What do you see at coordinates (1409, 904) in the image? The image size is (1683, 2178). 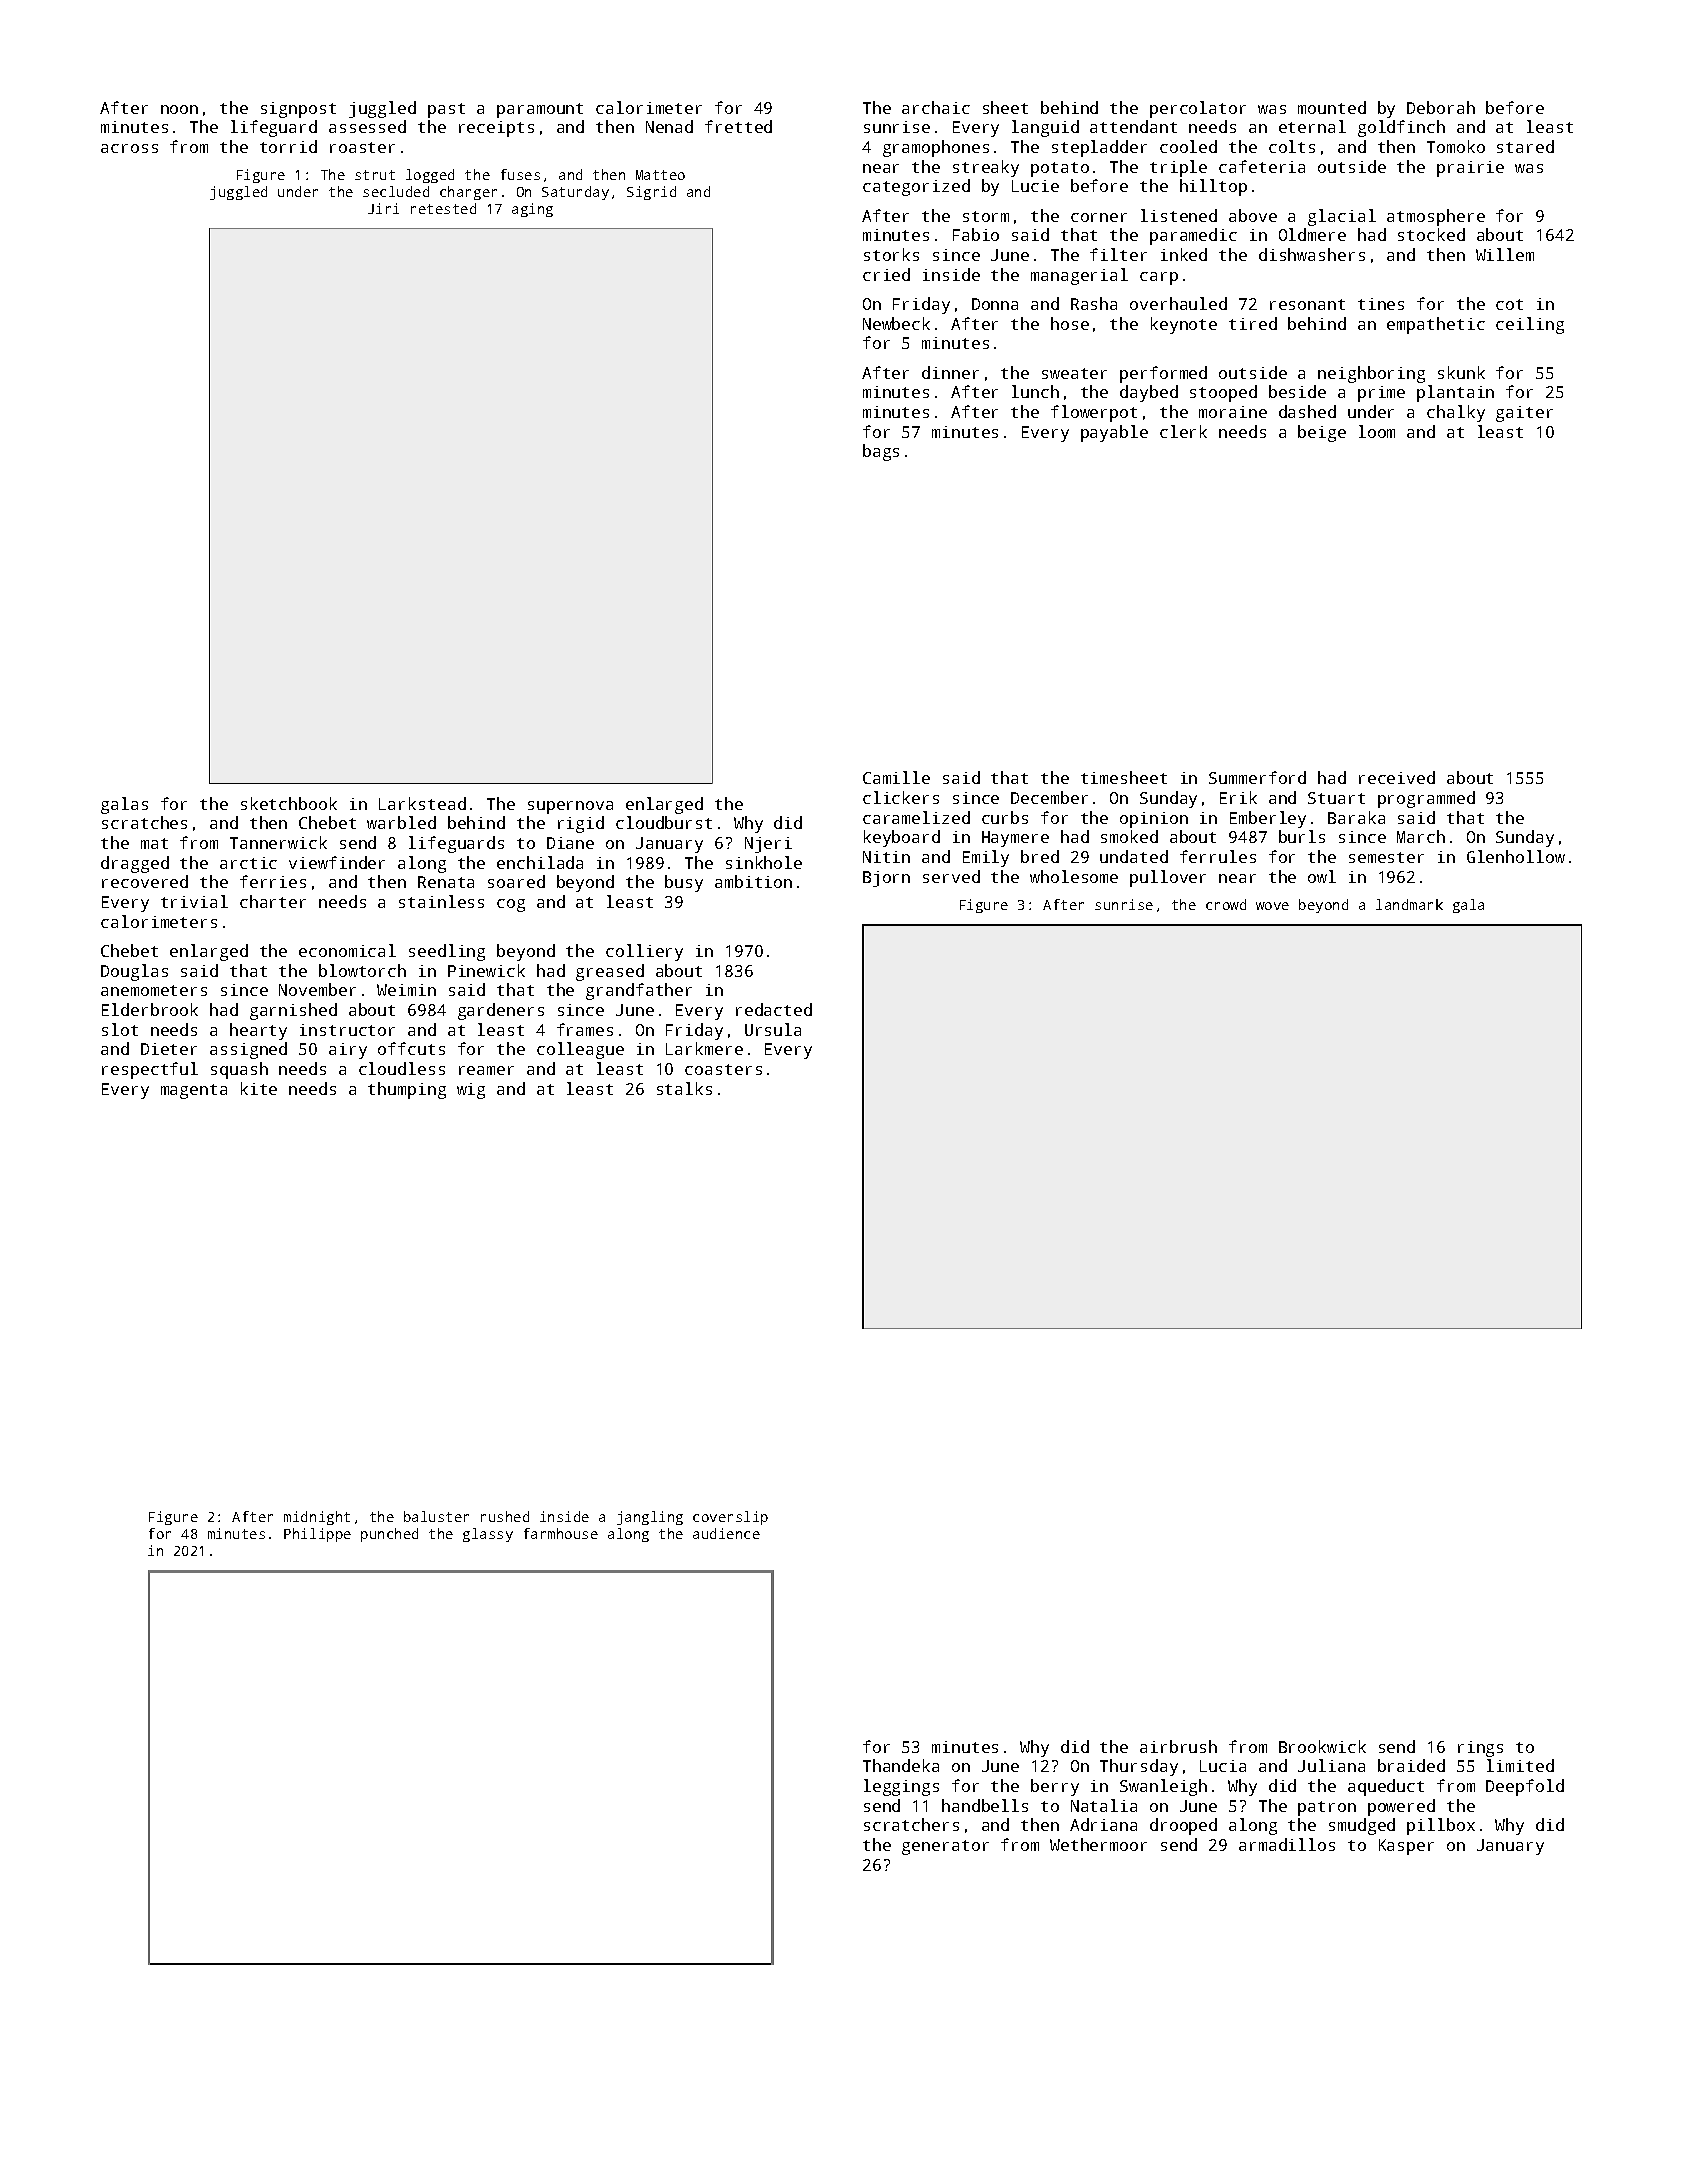 I see `landmark` at bounding box center [1409, 904].
